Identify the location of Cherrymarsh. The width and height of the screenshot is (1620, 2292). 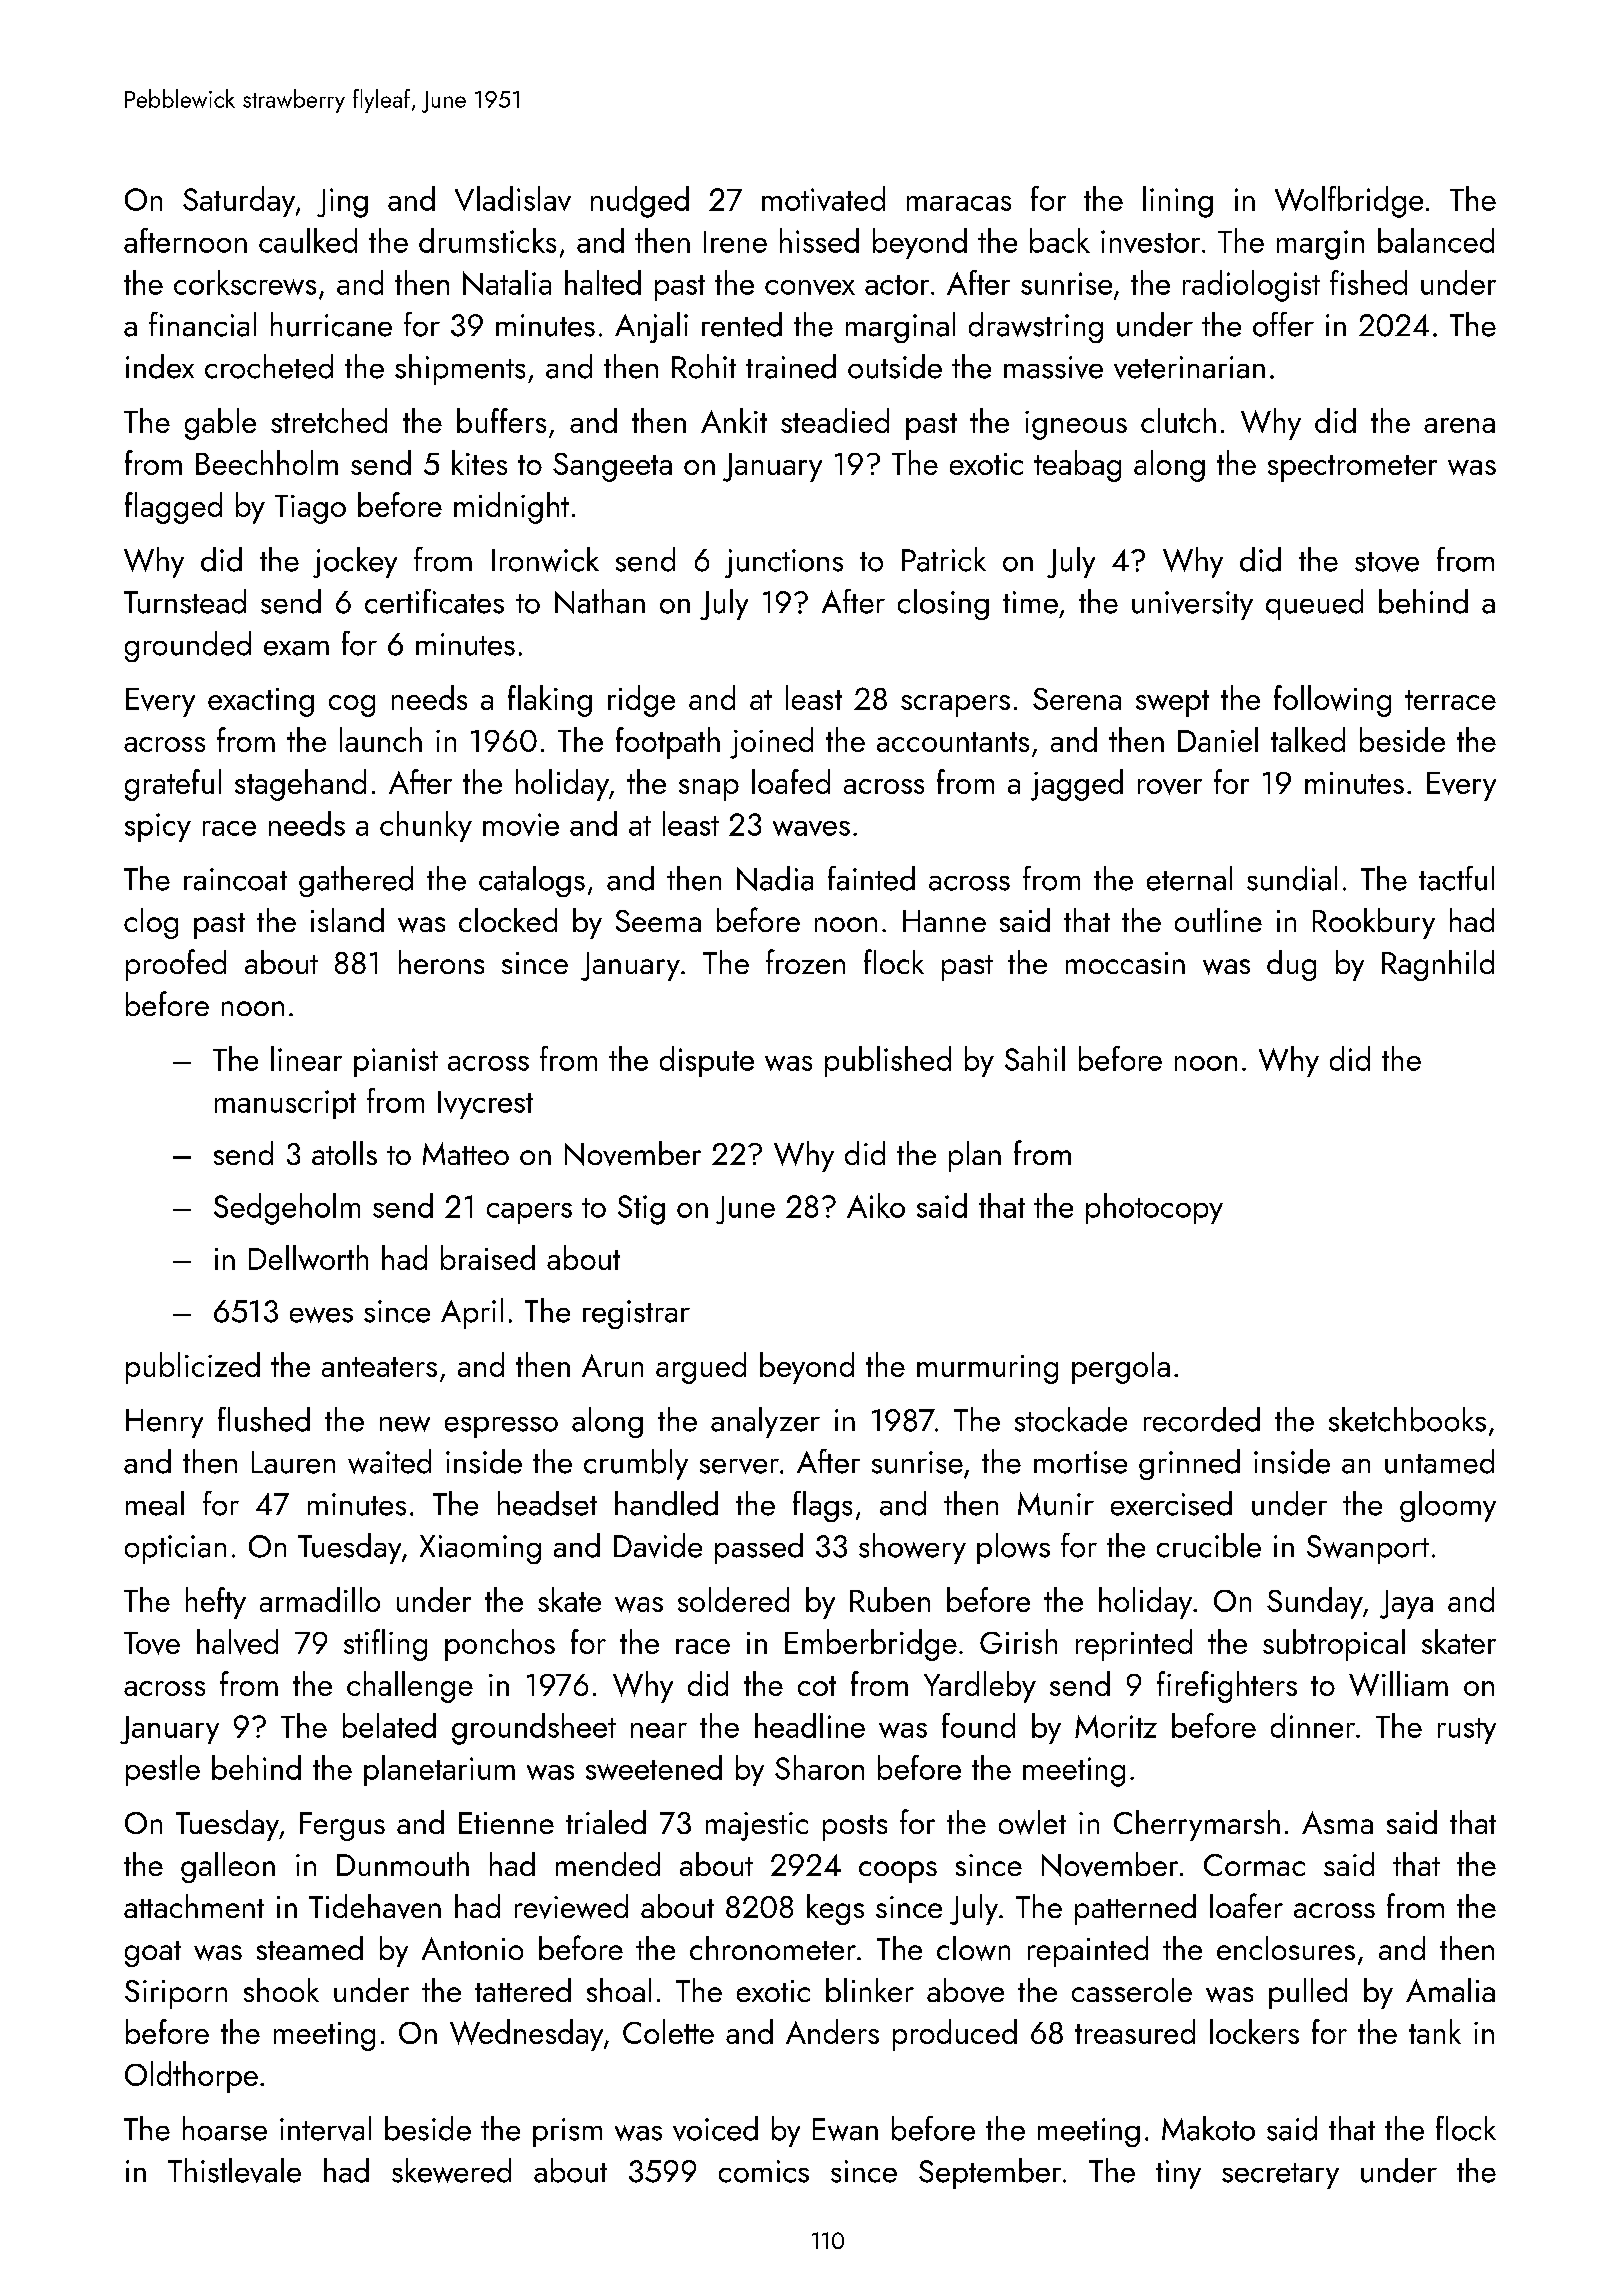
(1197, 1825).
